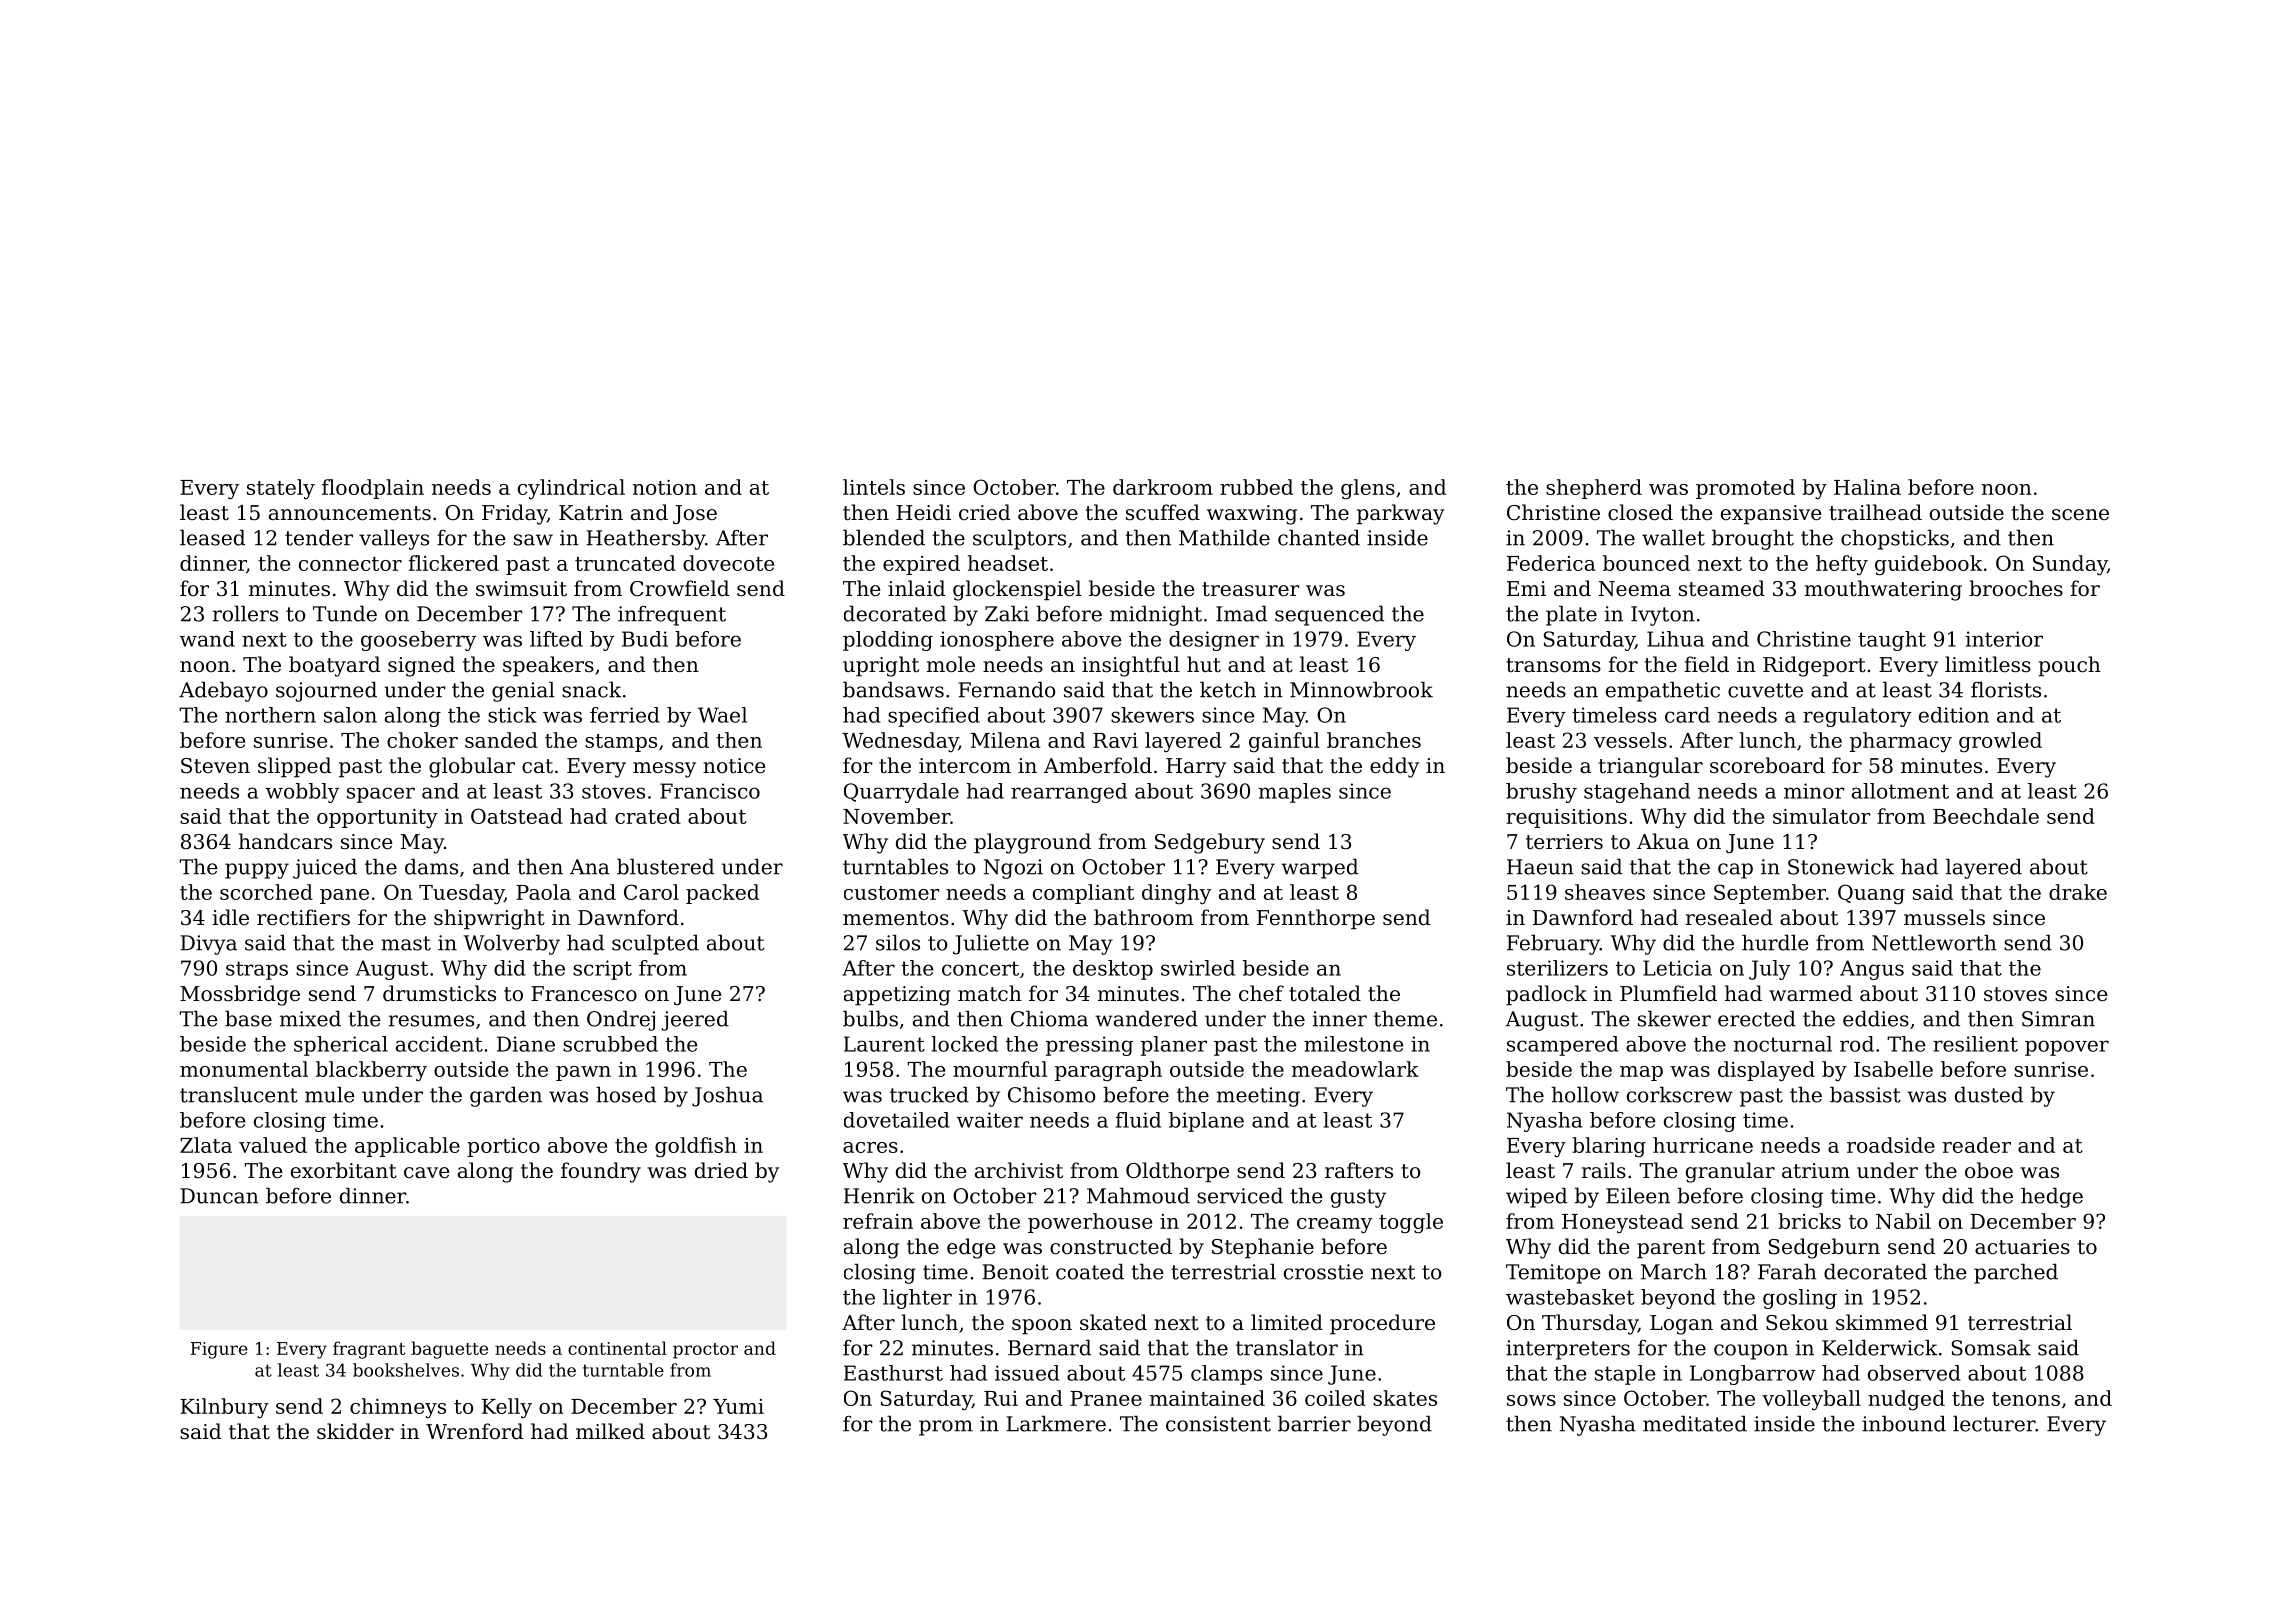  I want to click on sojourned, so click(326, 691).
